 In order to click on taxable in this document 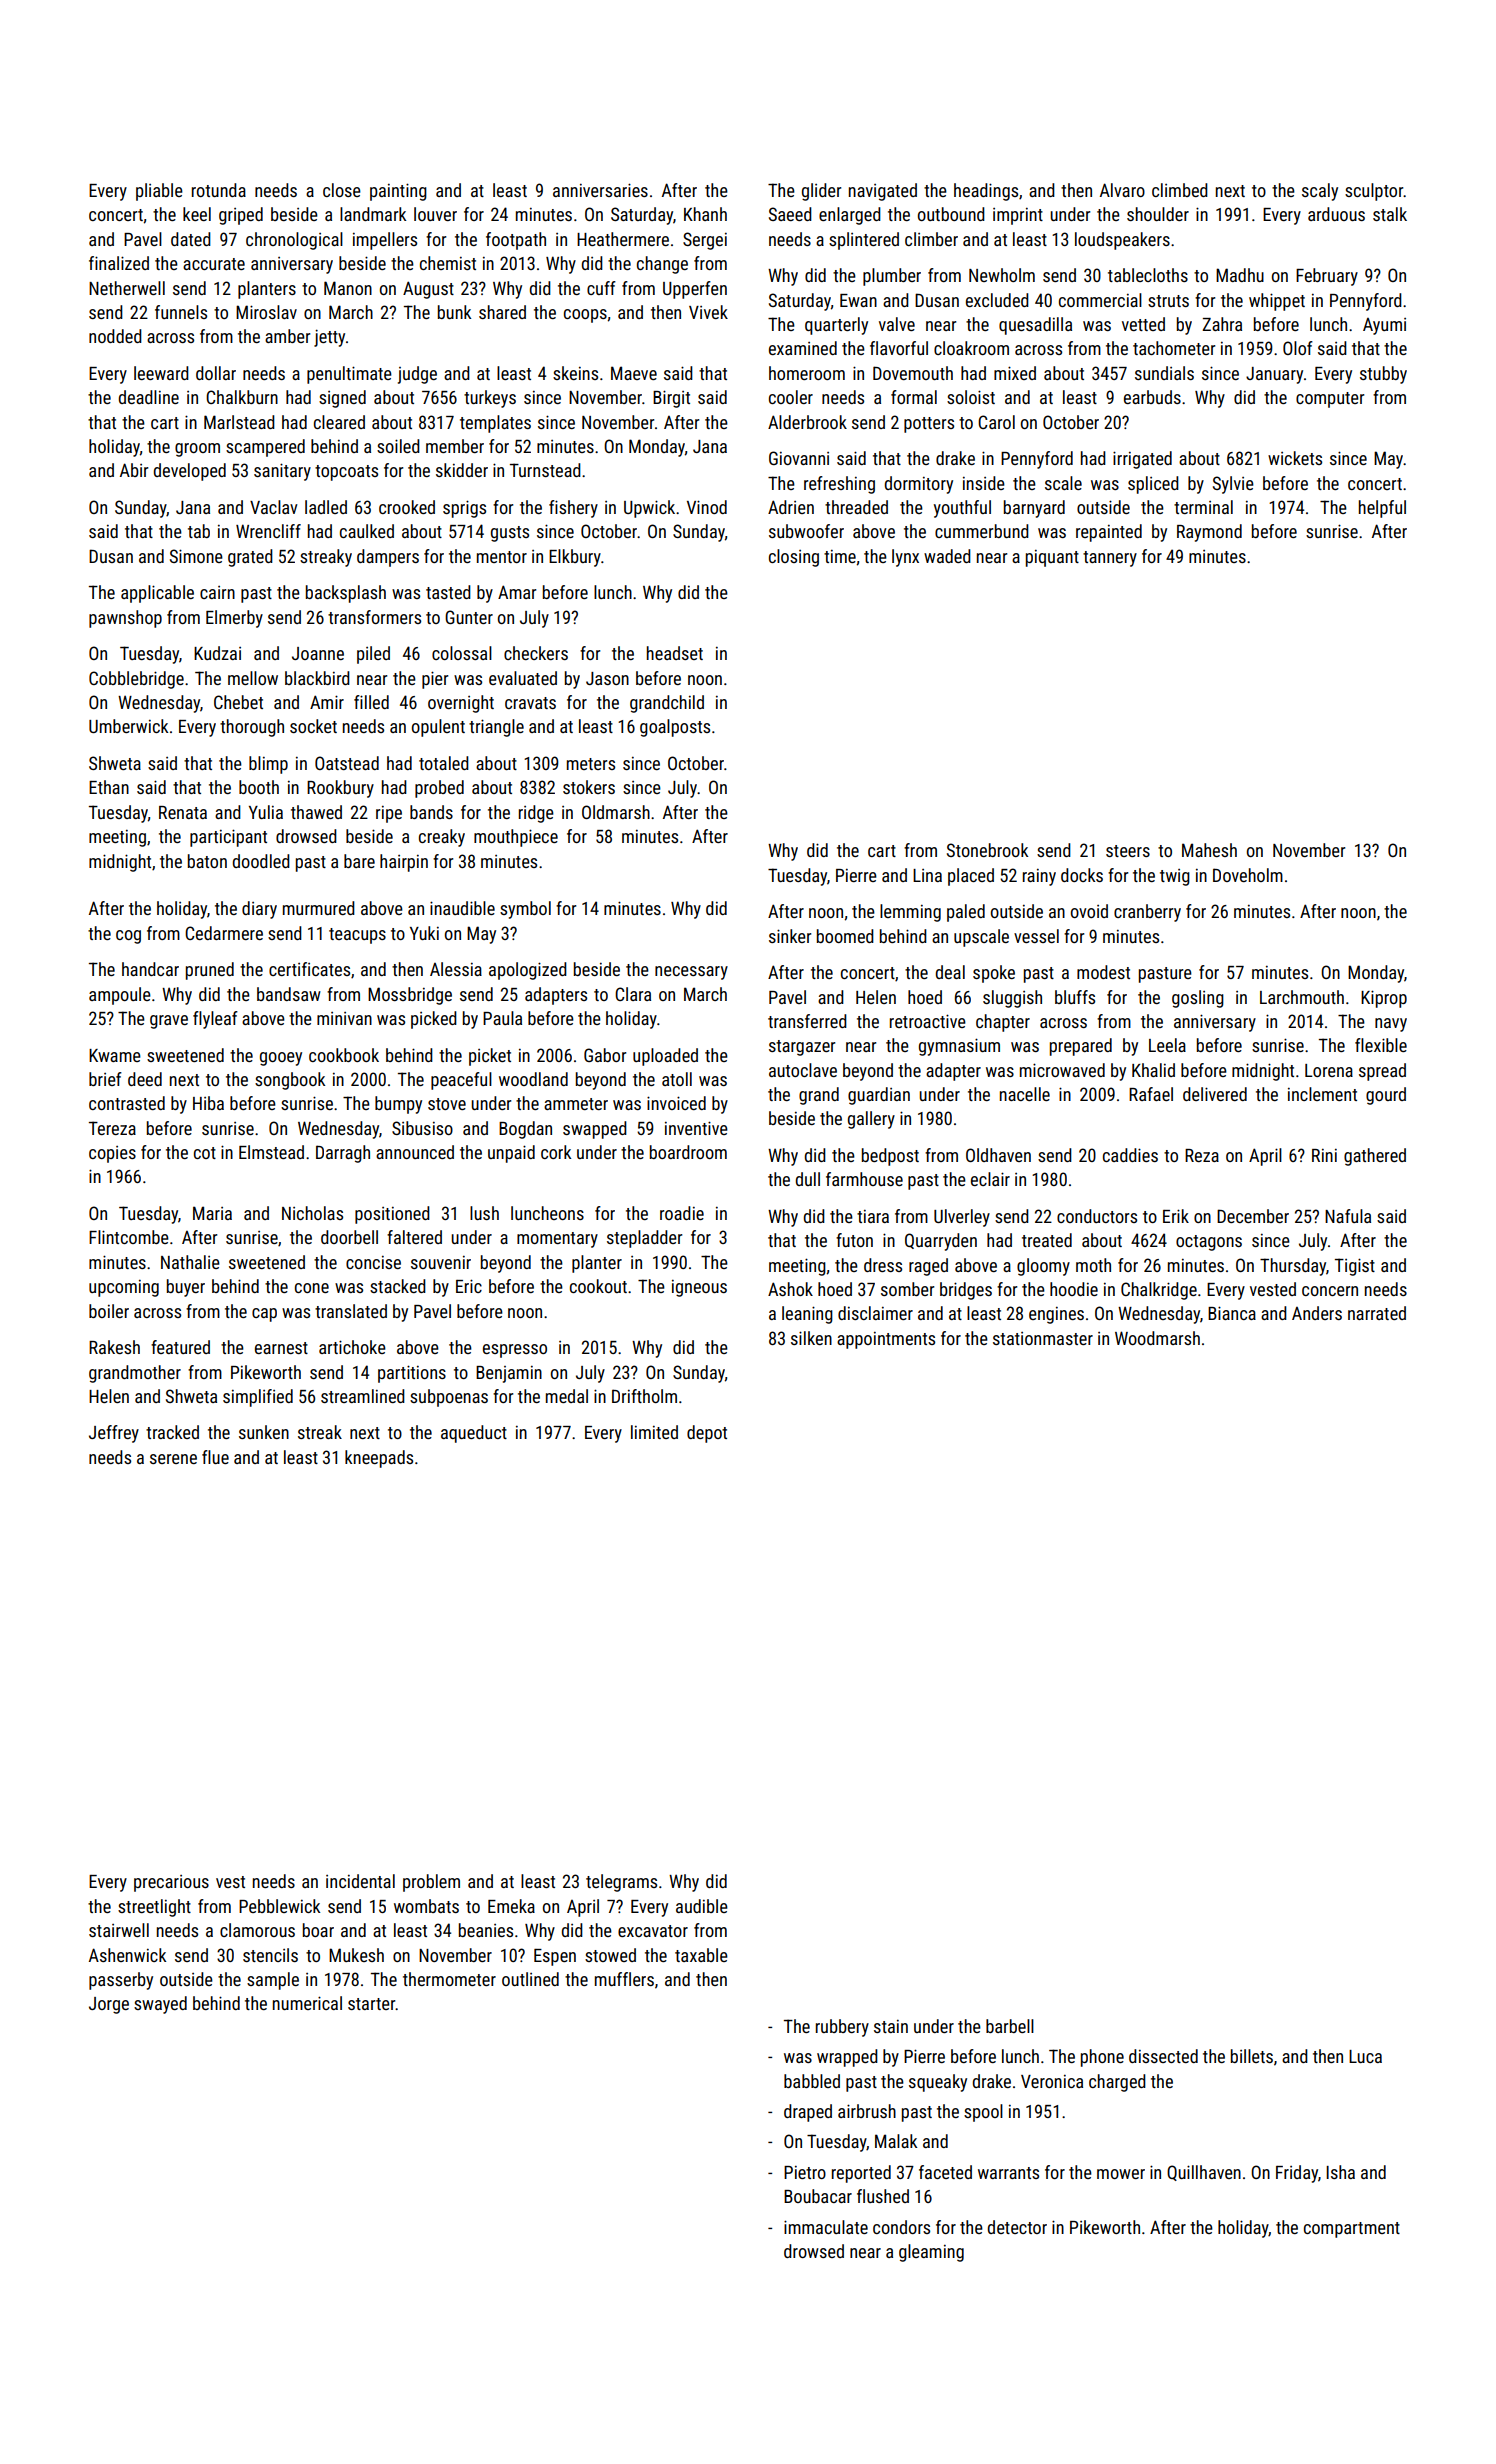, I will do `click(701, 1955)`.
